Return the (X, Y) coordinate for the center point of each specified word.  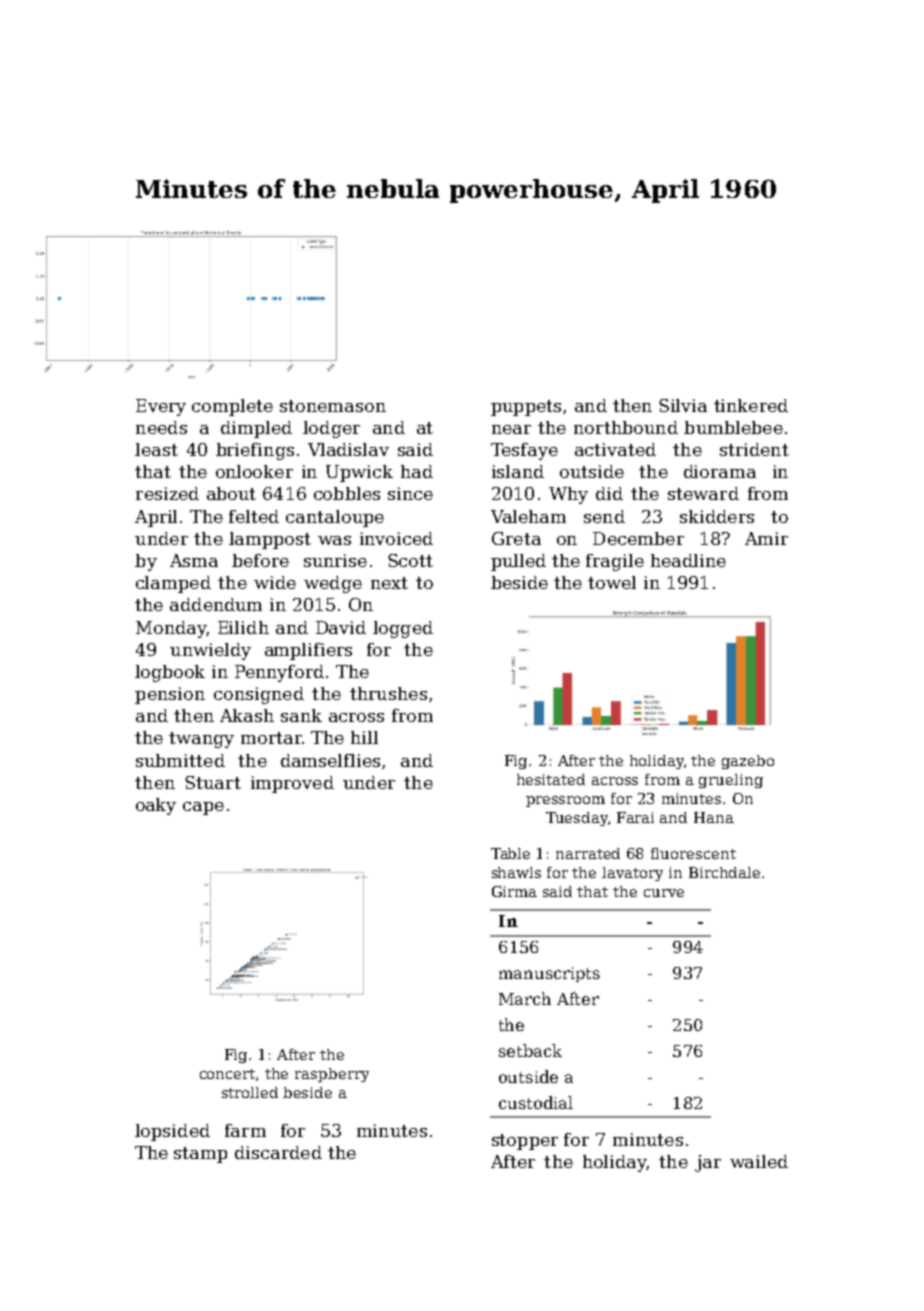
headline (688, 560)
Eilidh (243, 627)
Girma (514, 891)
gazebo (748, 762)
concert (228, 1075)
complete (232, 407)
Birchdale (724, 872)
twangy (201, 740)
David (341, 627)
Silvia (683, 405)
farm (245, 1130)
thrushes (388, 693)
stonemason (333, 406)
